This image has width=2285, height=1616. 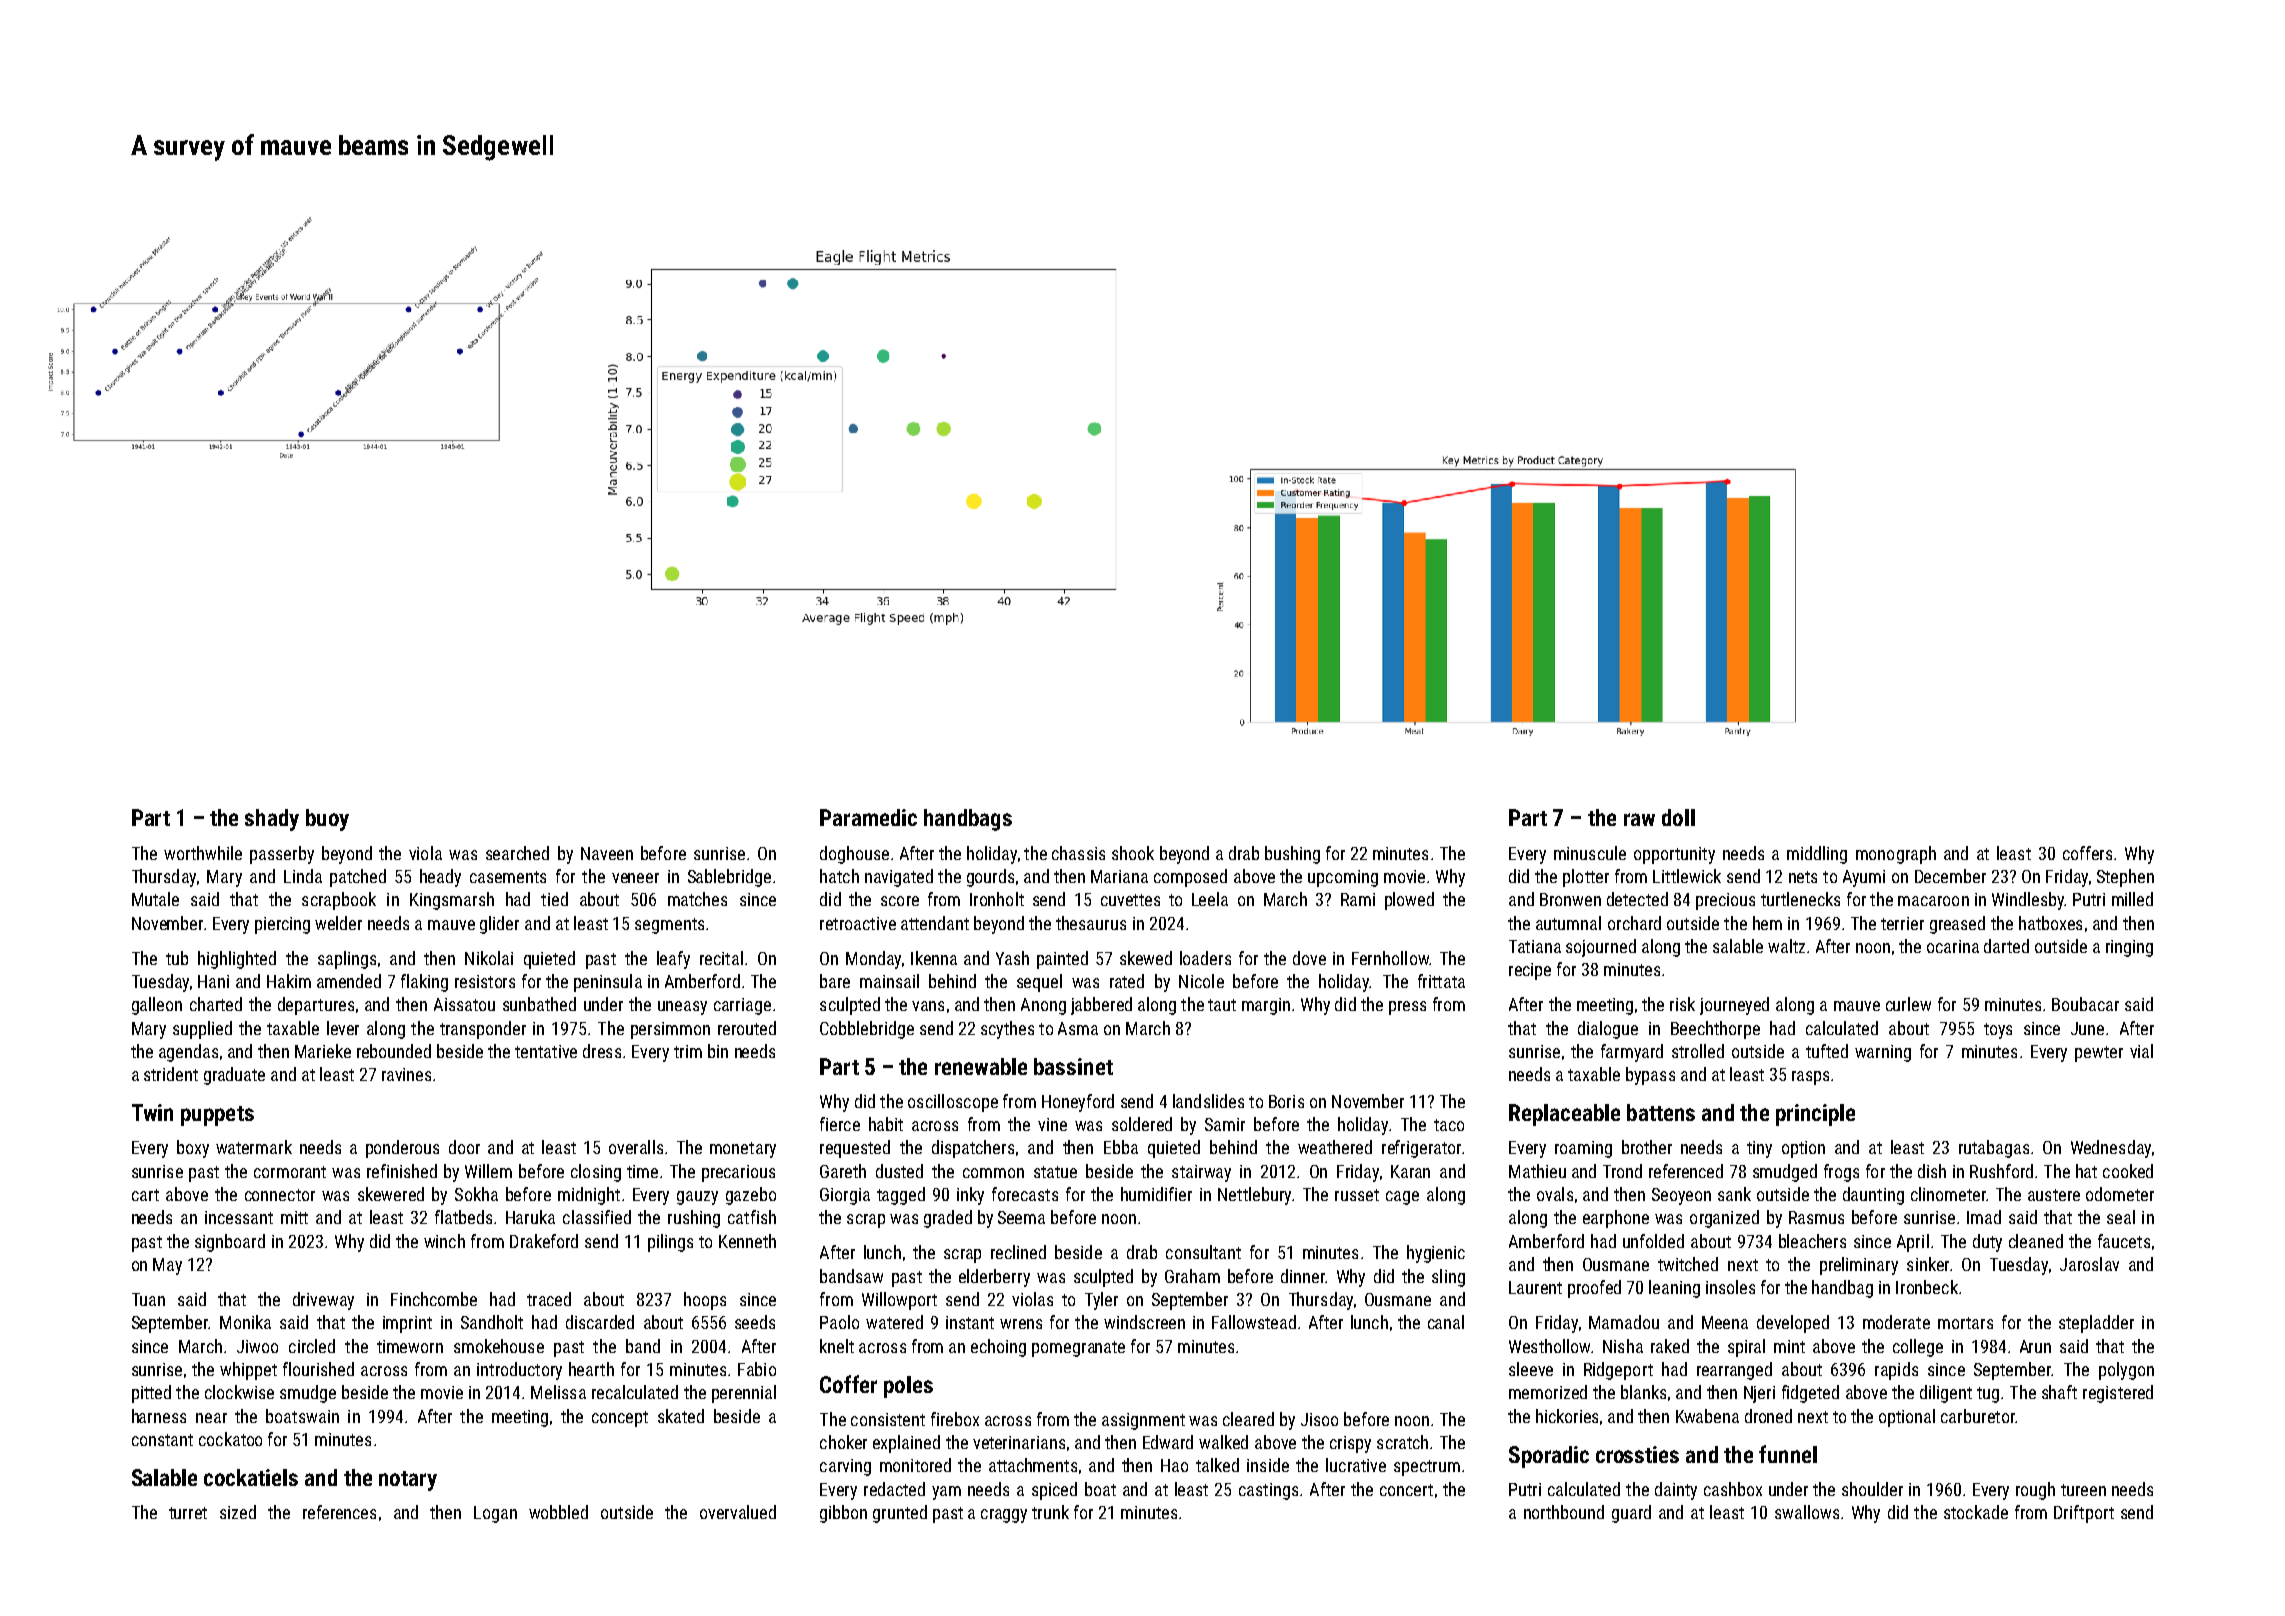 What do you see at coordinates (955, 1419) in the image?
I see `firebox` at bounding box center [955, 1419].
